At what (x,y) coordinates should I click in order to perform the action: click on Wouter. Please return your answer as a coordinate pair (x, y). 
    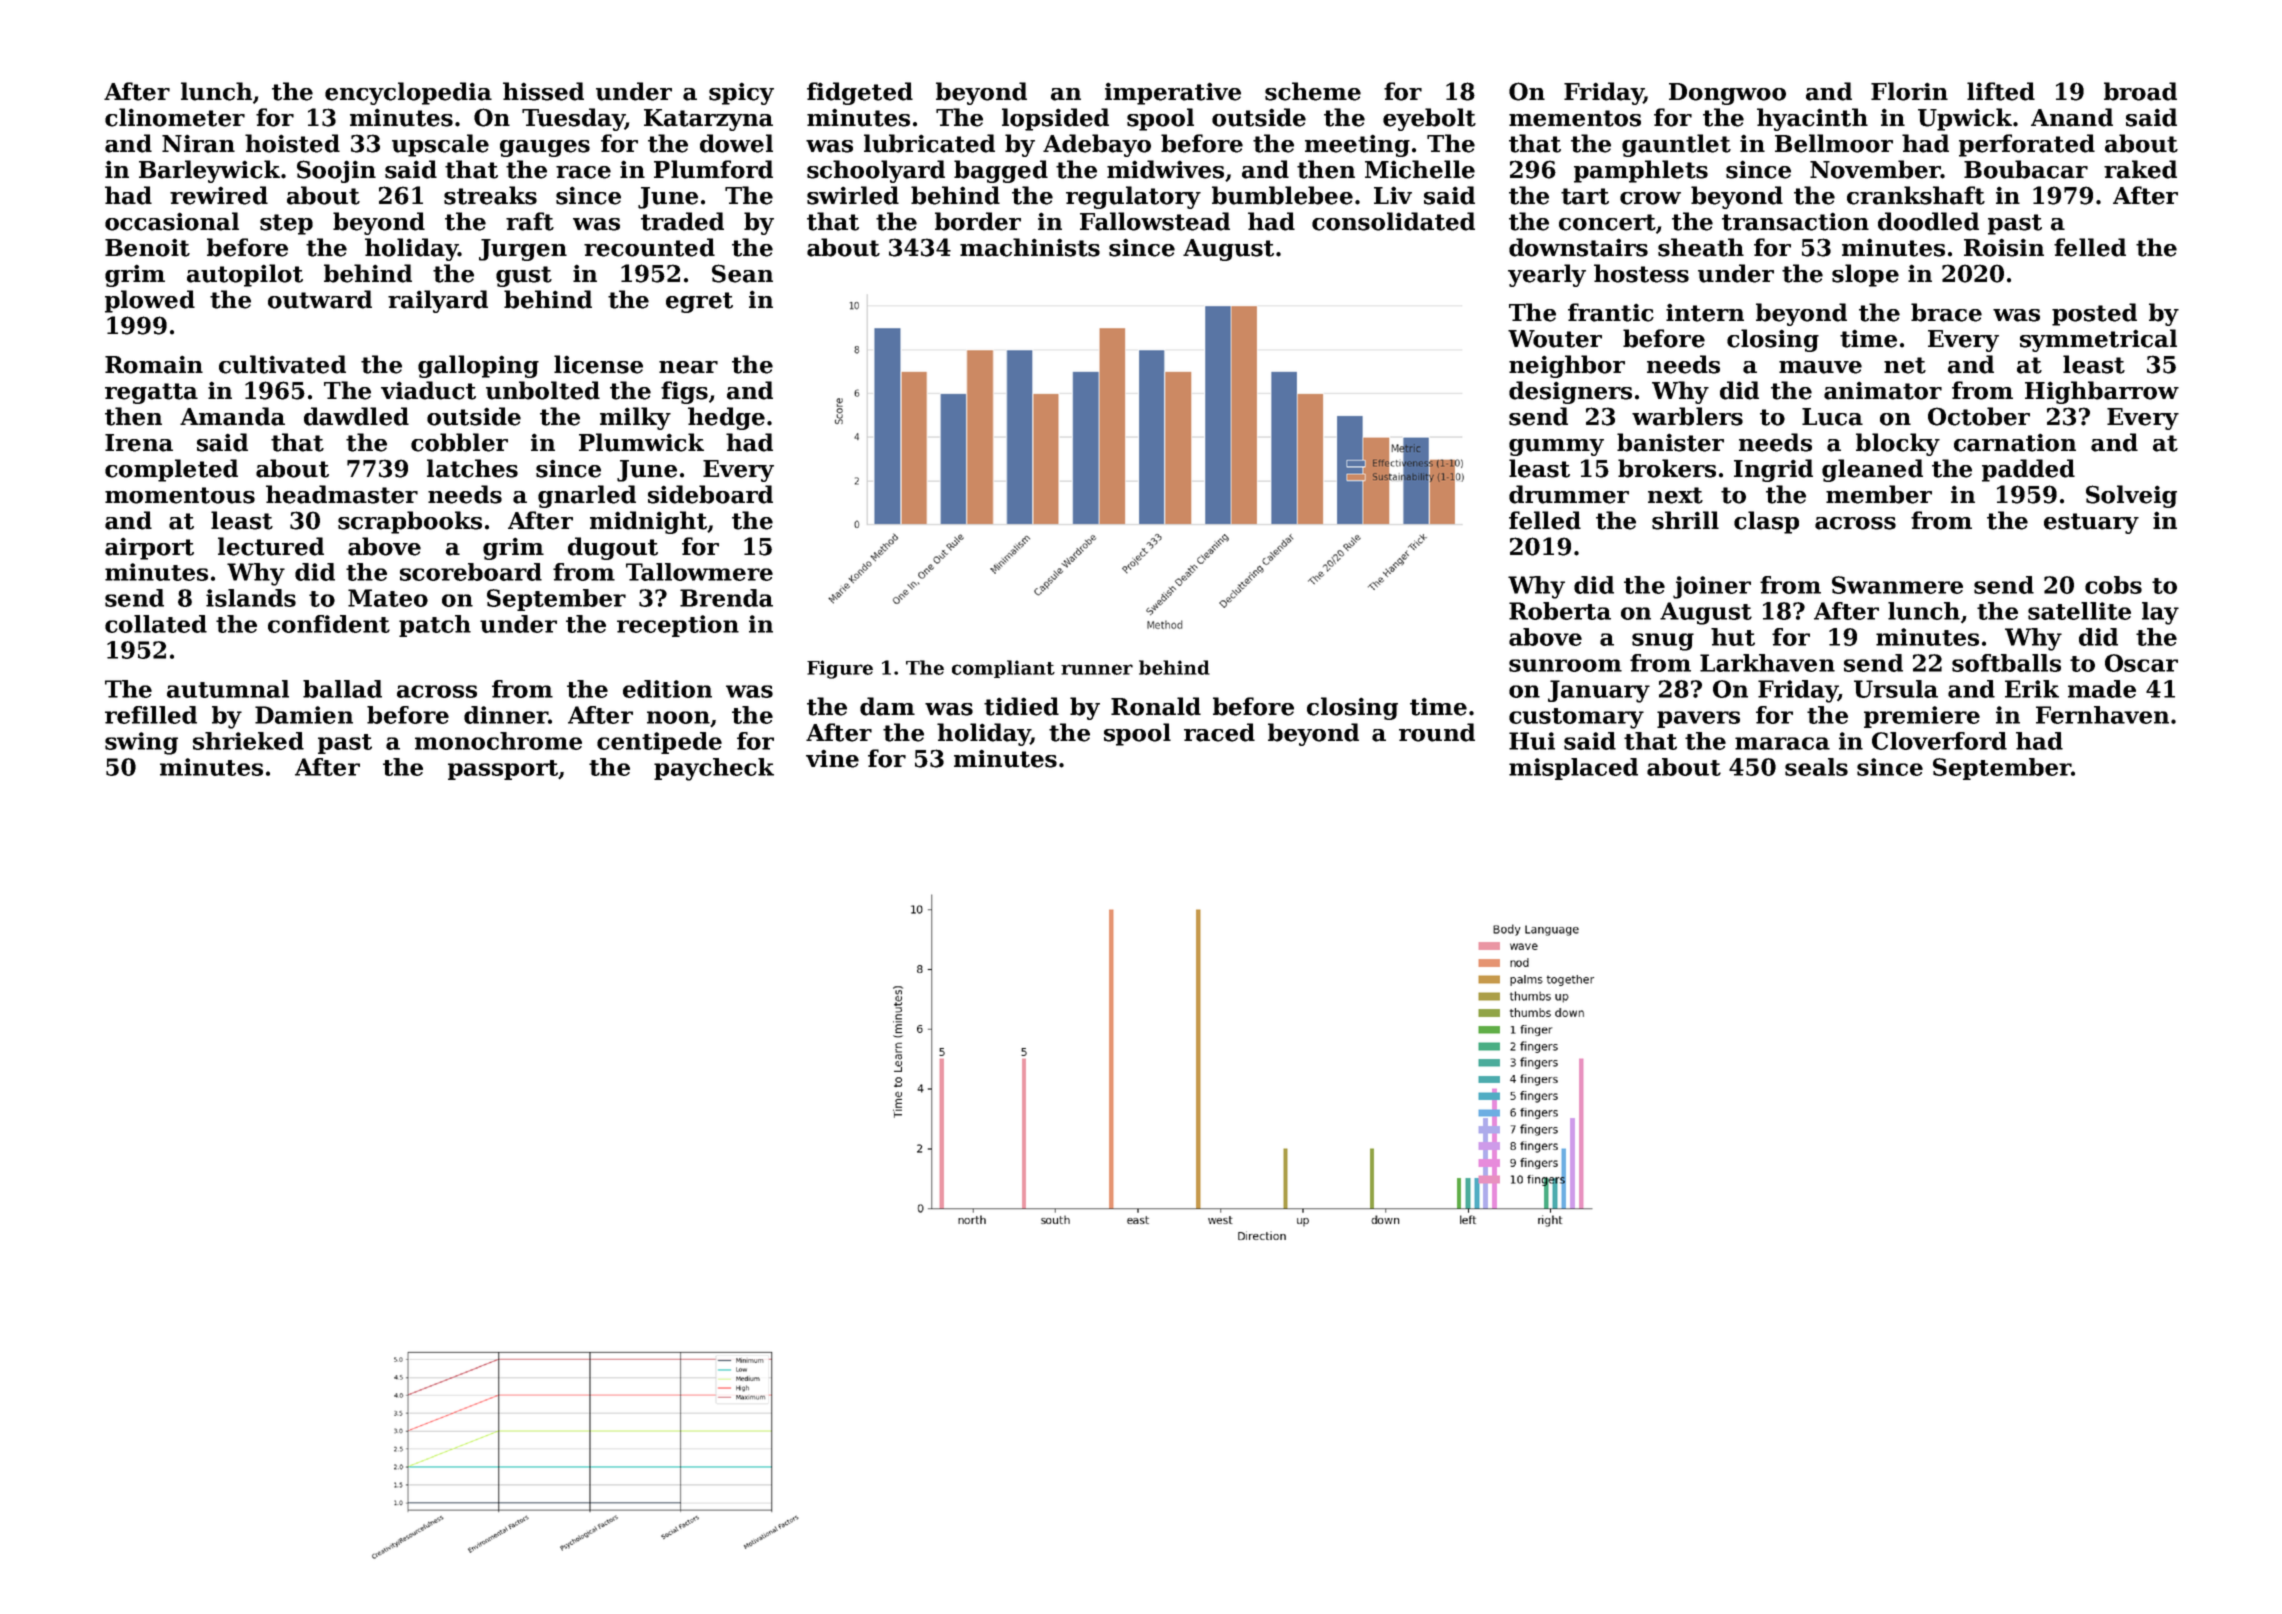
    Looking at the image, I should click on (1555, 339).
